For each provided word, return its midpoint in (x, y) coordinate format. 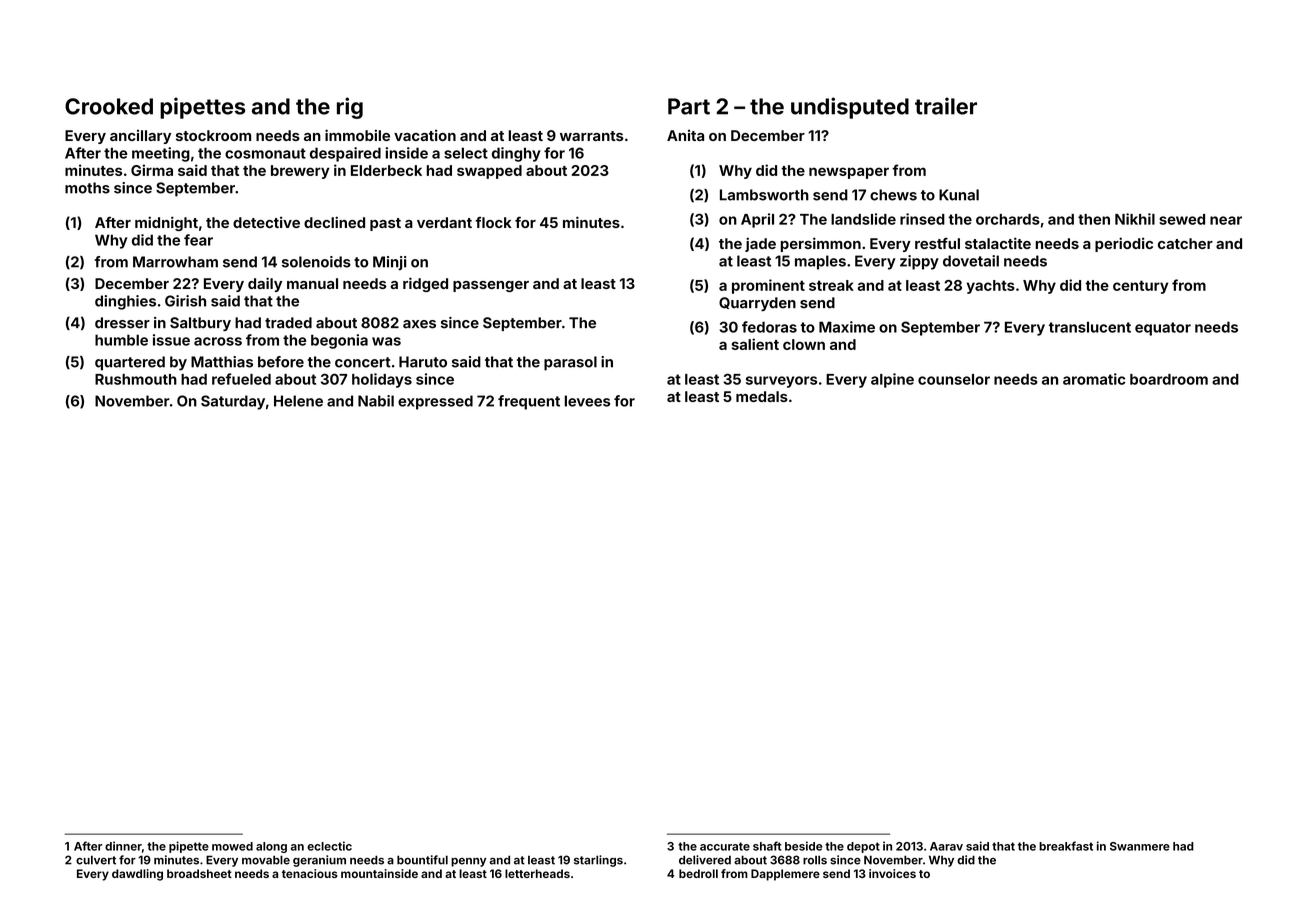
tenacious (310, 873)
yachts (990, 287)
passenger (491, 286)
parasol (570, 363)
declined (334, 222)
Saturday (233, 402)
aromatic (1094, 379)
